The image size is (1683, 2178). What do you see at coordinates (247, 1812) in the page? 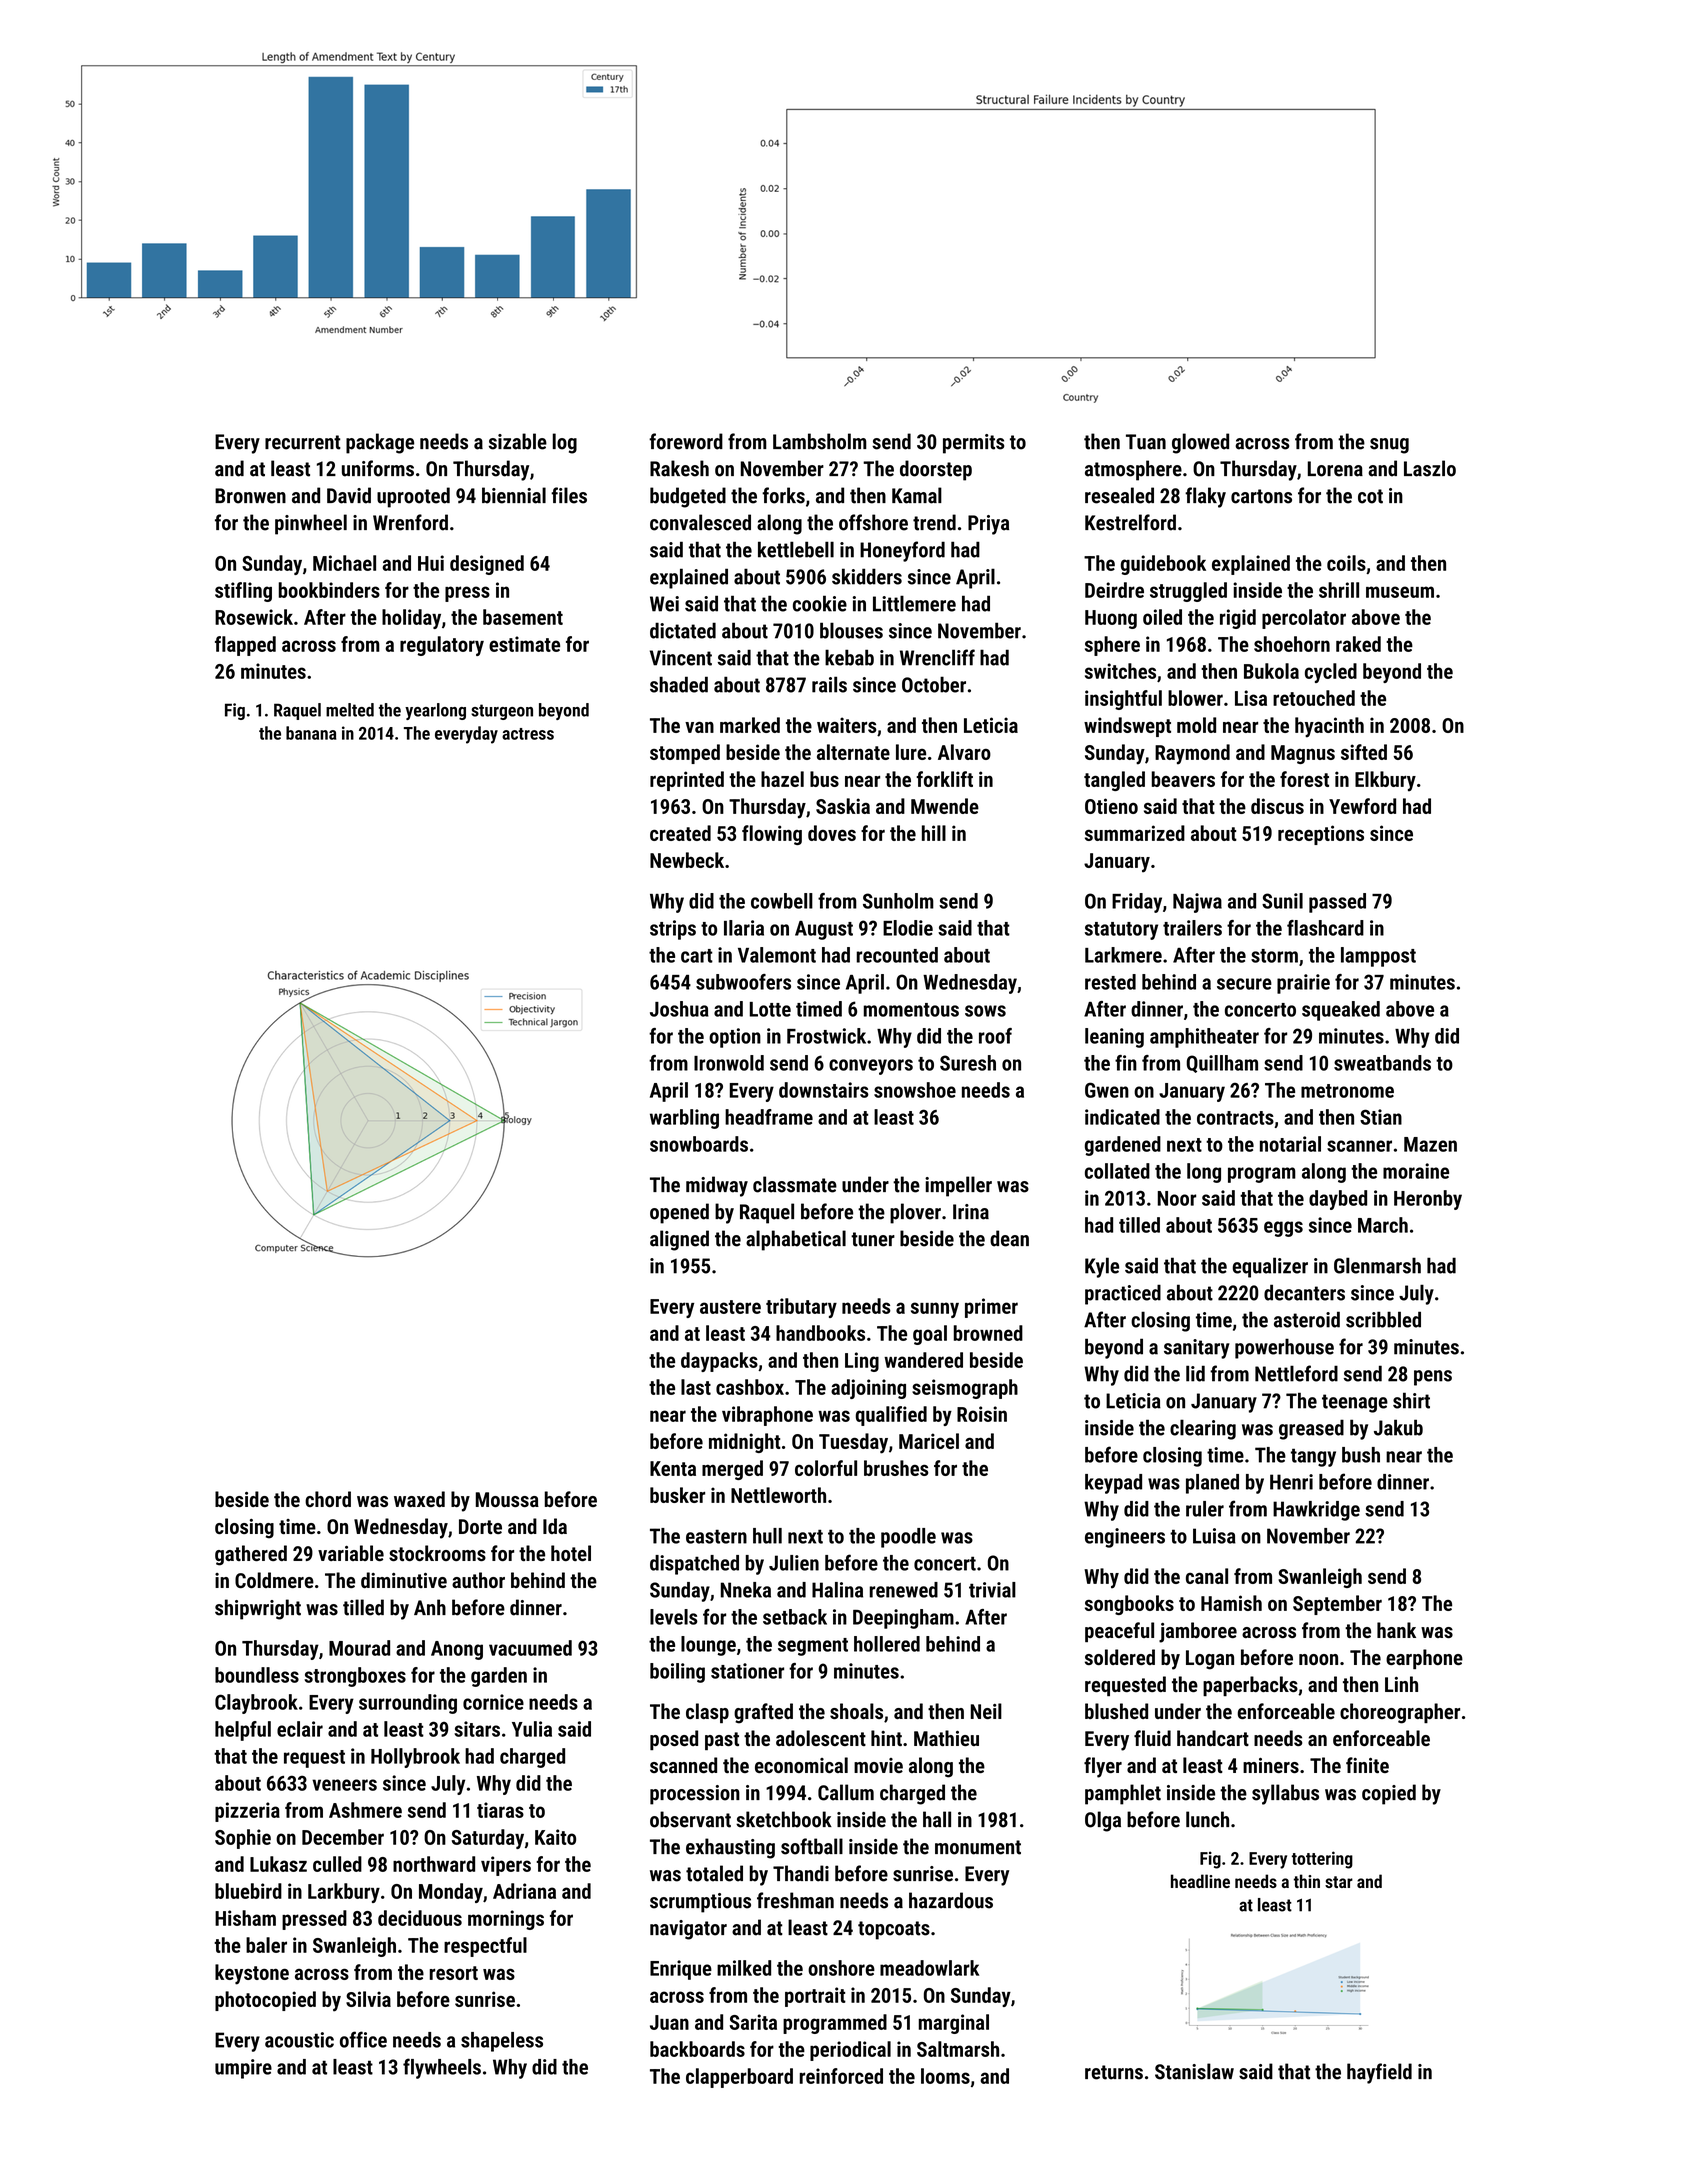
I see `pizzeria` at bounding box center [247, 1812].
